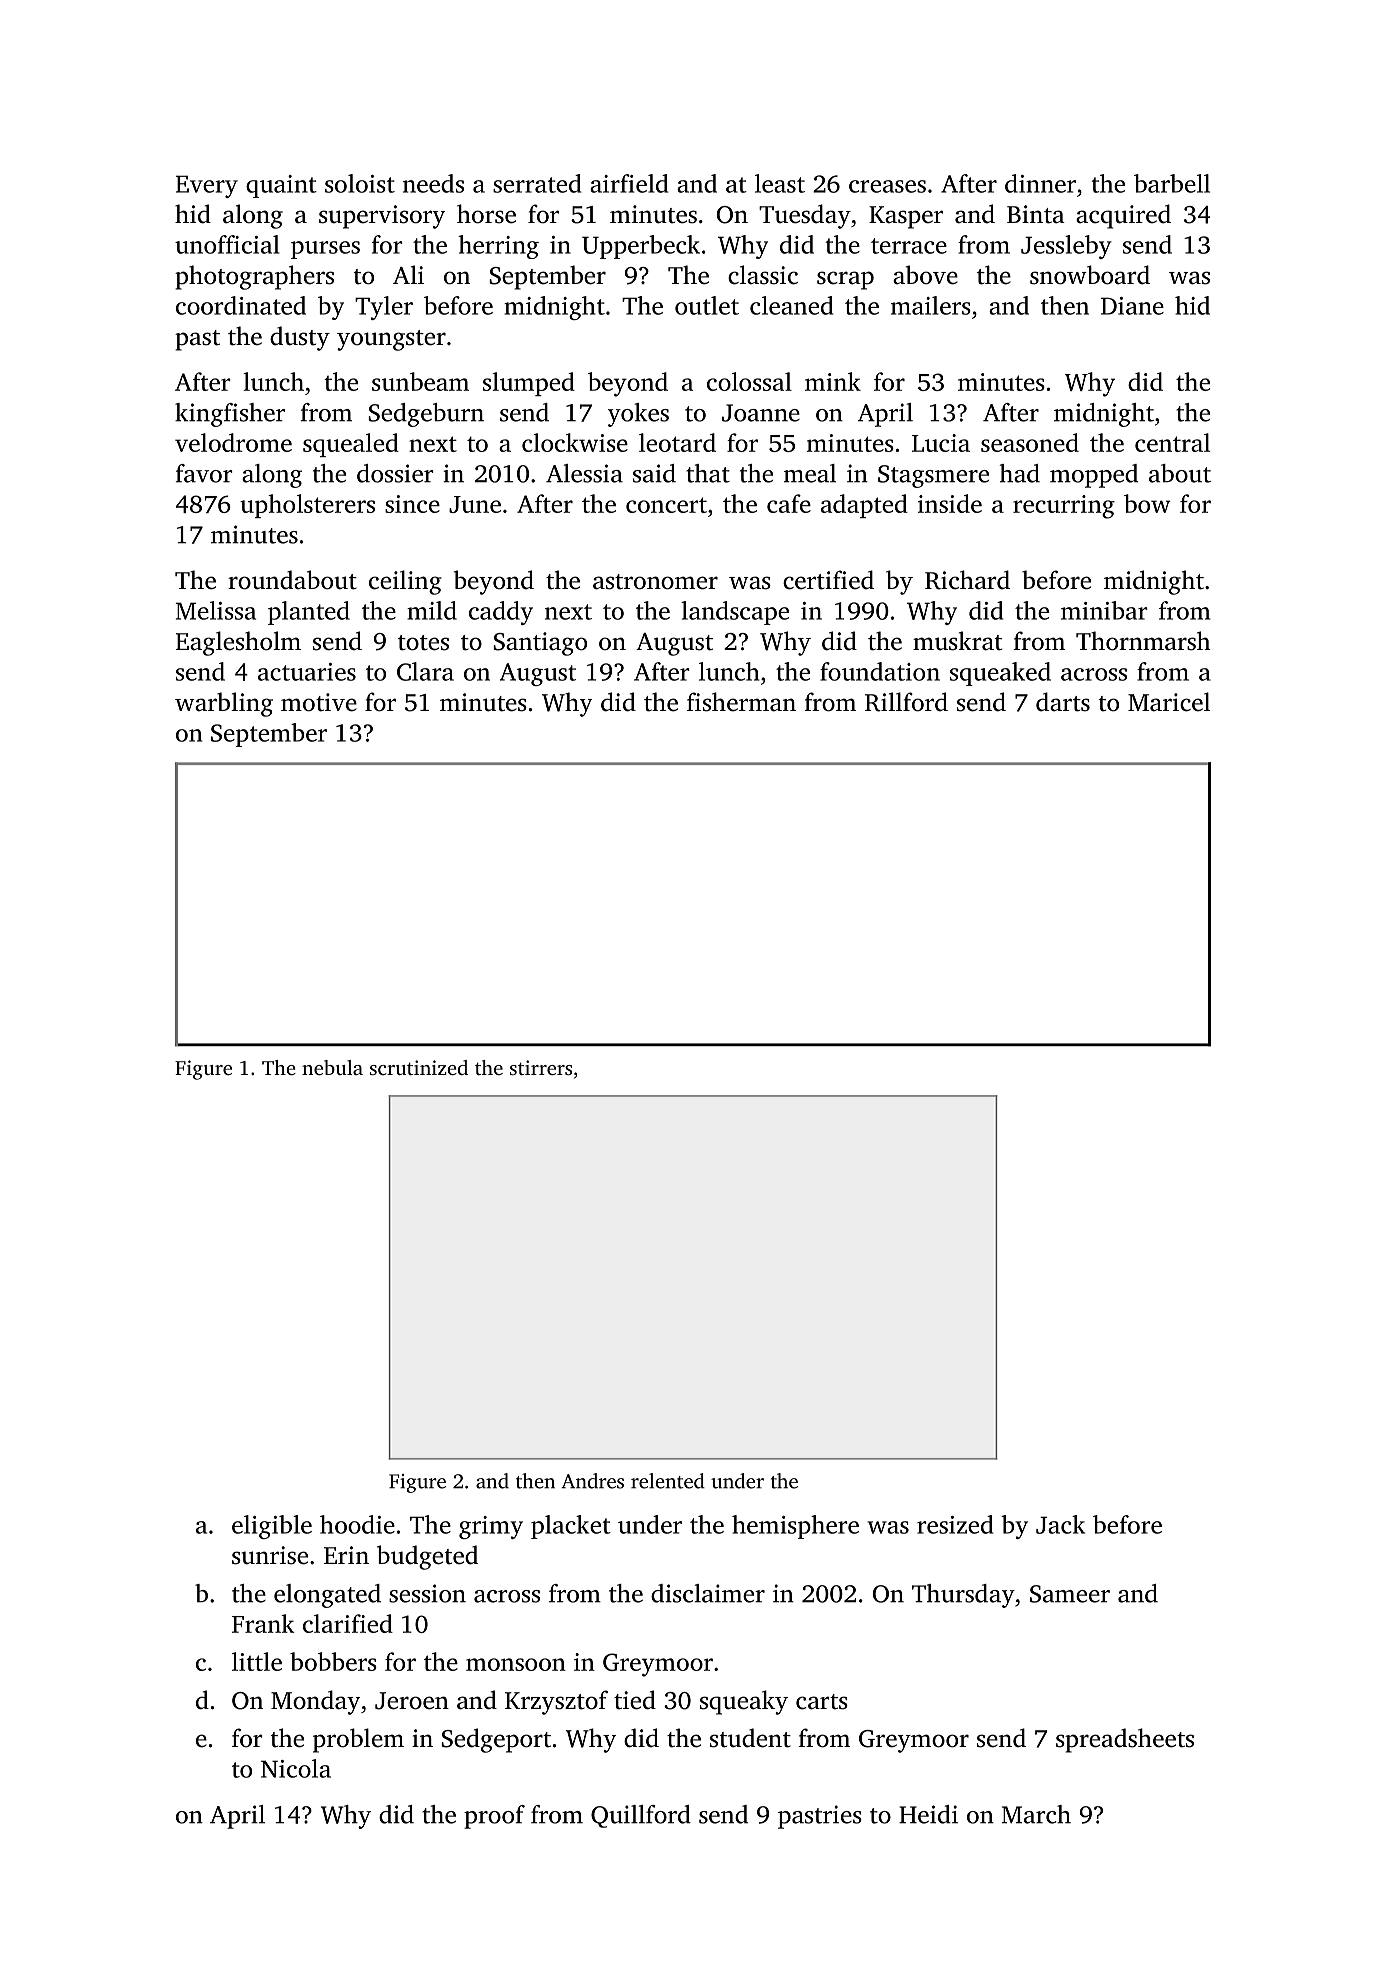 The height and width of the screenshot is (1969, 1386). I want to click on fisherman, so click(741, 702).
